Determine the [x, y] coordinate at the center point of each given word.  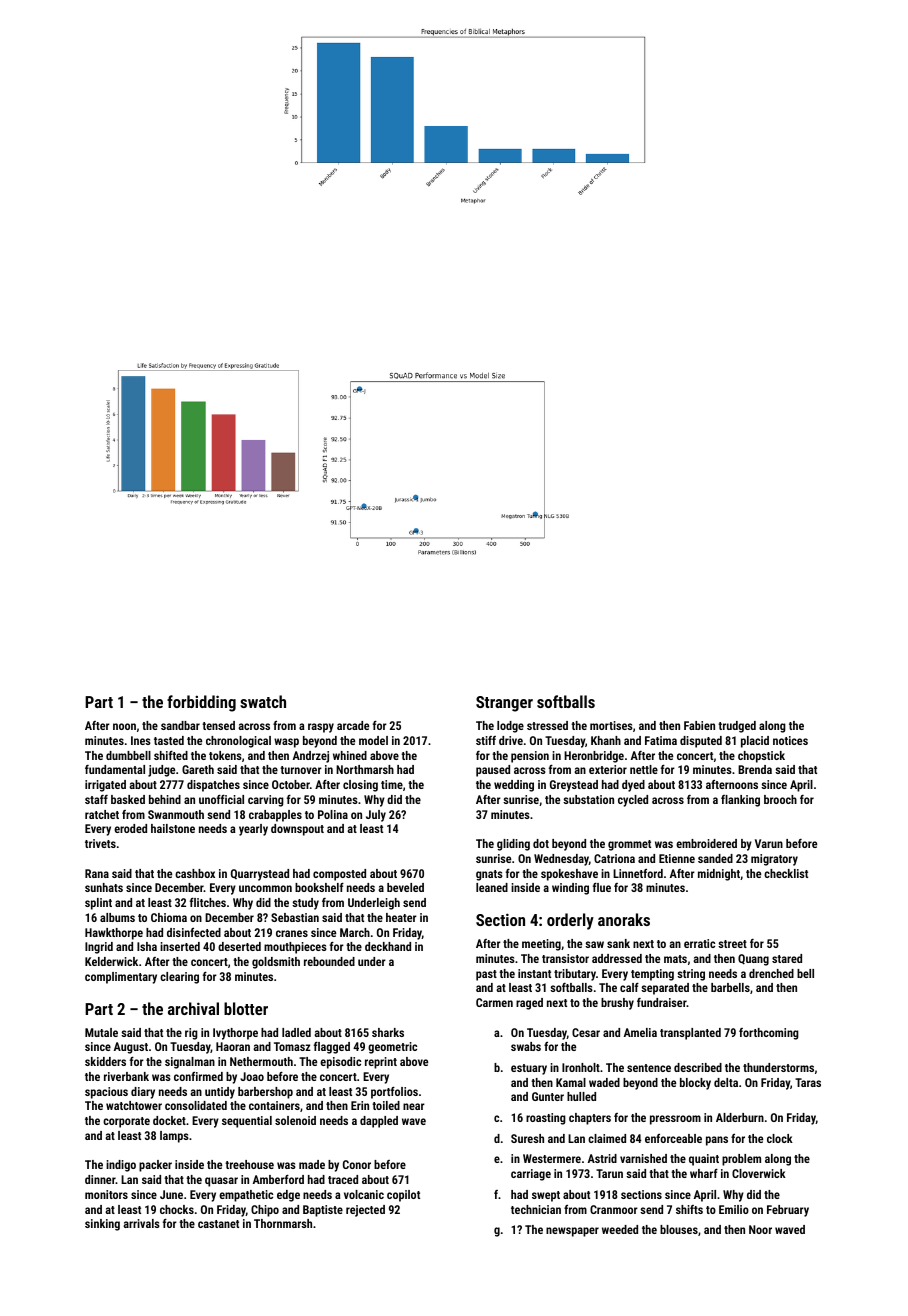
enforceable [673, 1138]
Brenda [755, 769]
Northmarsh [365, 769]
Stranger [504, 704]
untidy [220, 1093]
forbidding [201, 703]
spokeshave [569, 875]
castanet [218, 1224]
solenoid [295, 1120]
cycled [633, 801]
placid [755, 742]
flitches [208, 902]
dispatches [213, 786]
